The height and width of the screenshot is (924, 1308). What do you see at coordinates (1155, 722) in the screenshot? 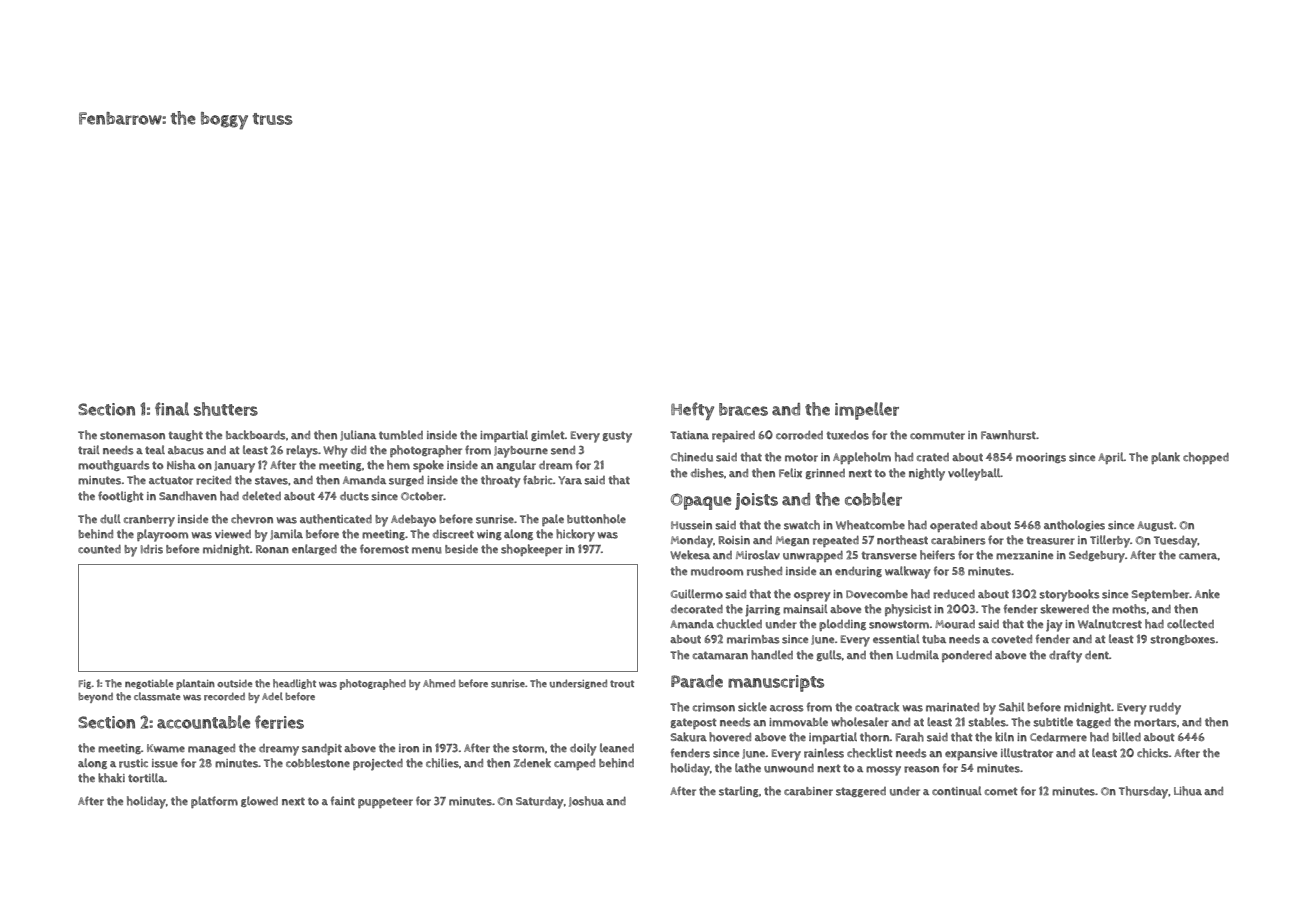
I see `mortars` at bounding box center [1155, 722].
